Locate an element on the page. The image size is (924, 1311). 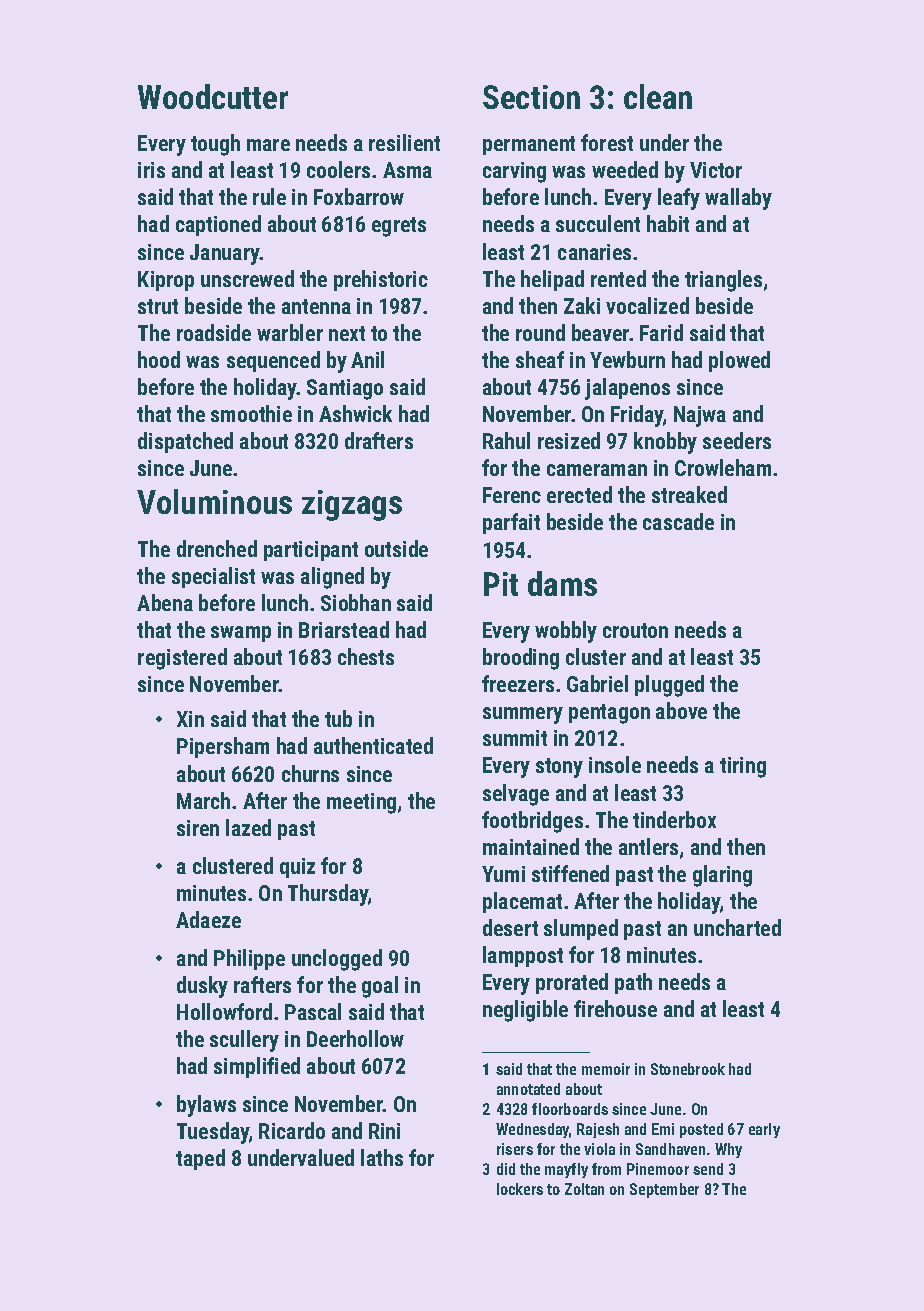
Thursday is located at coordinates (328, 895).
